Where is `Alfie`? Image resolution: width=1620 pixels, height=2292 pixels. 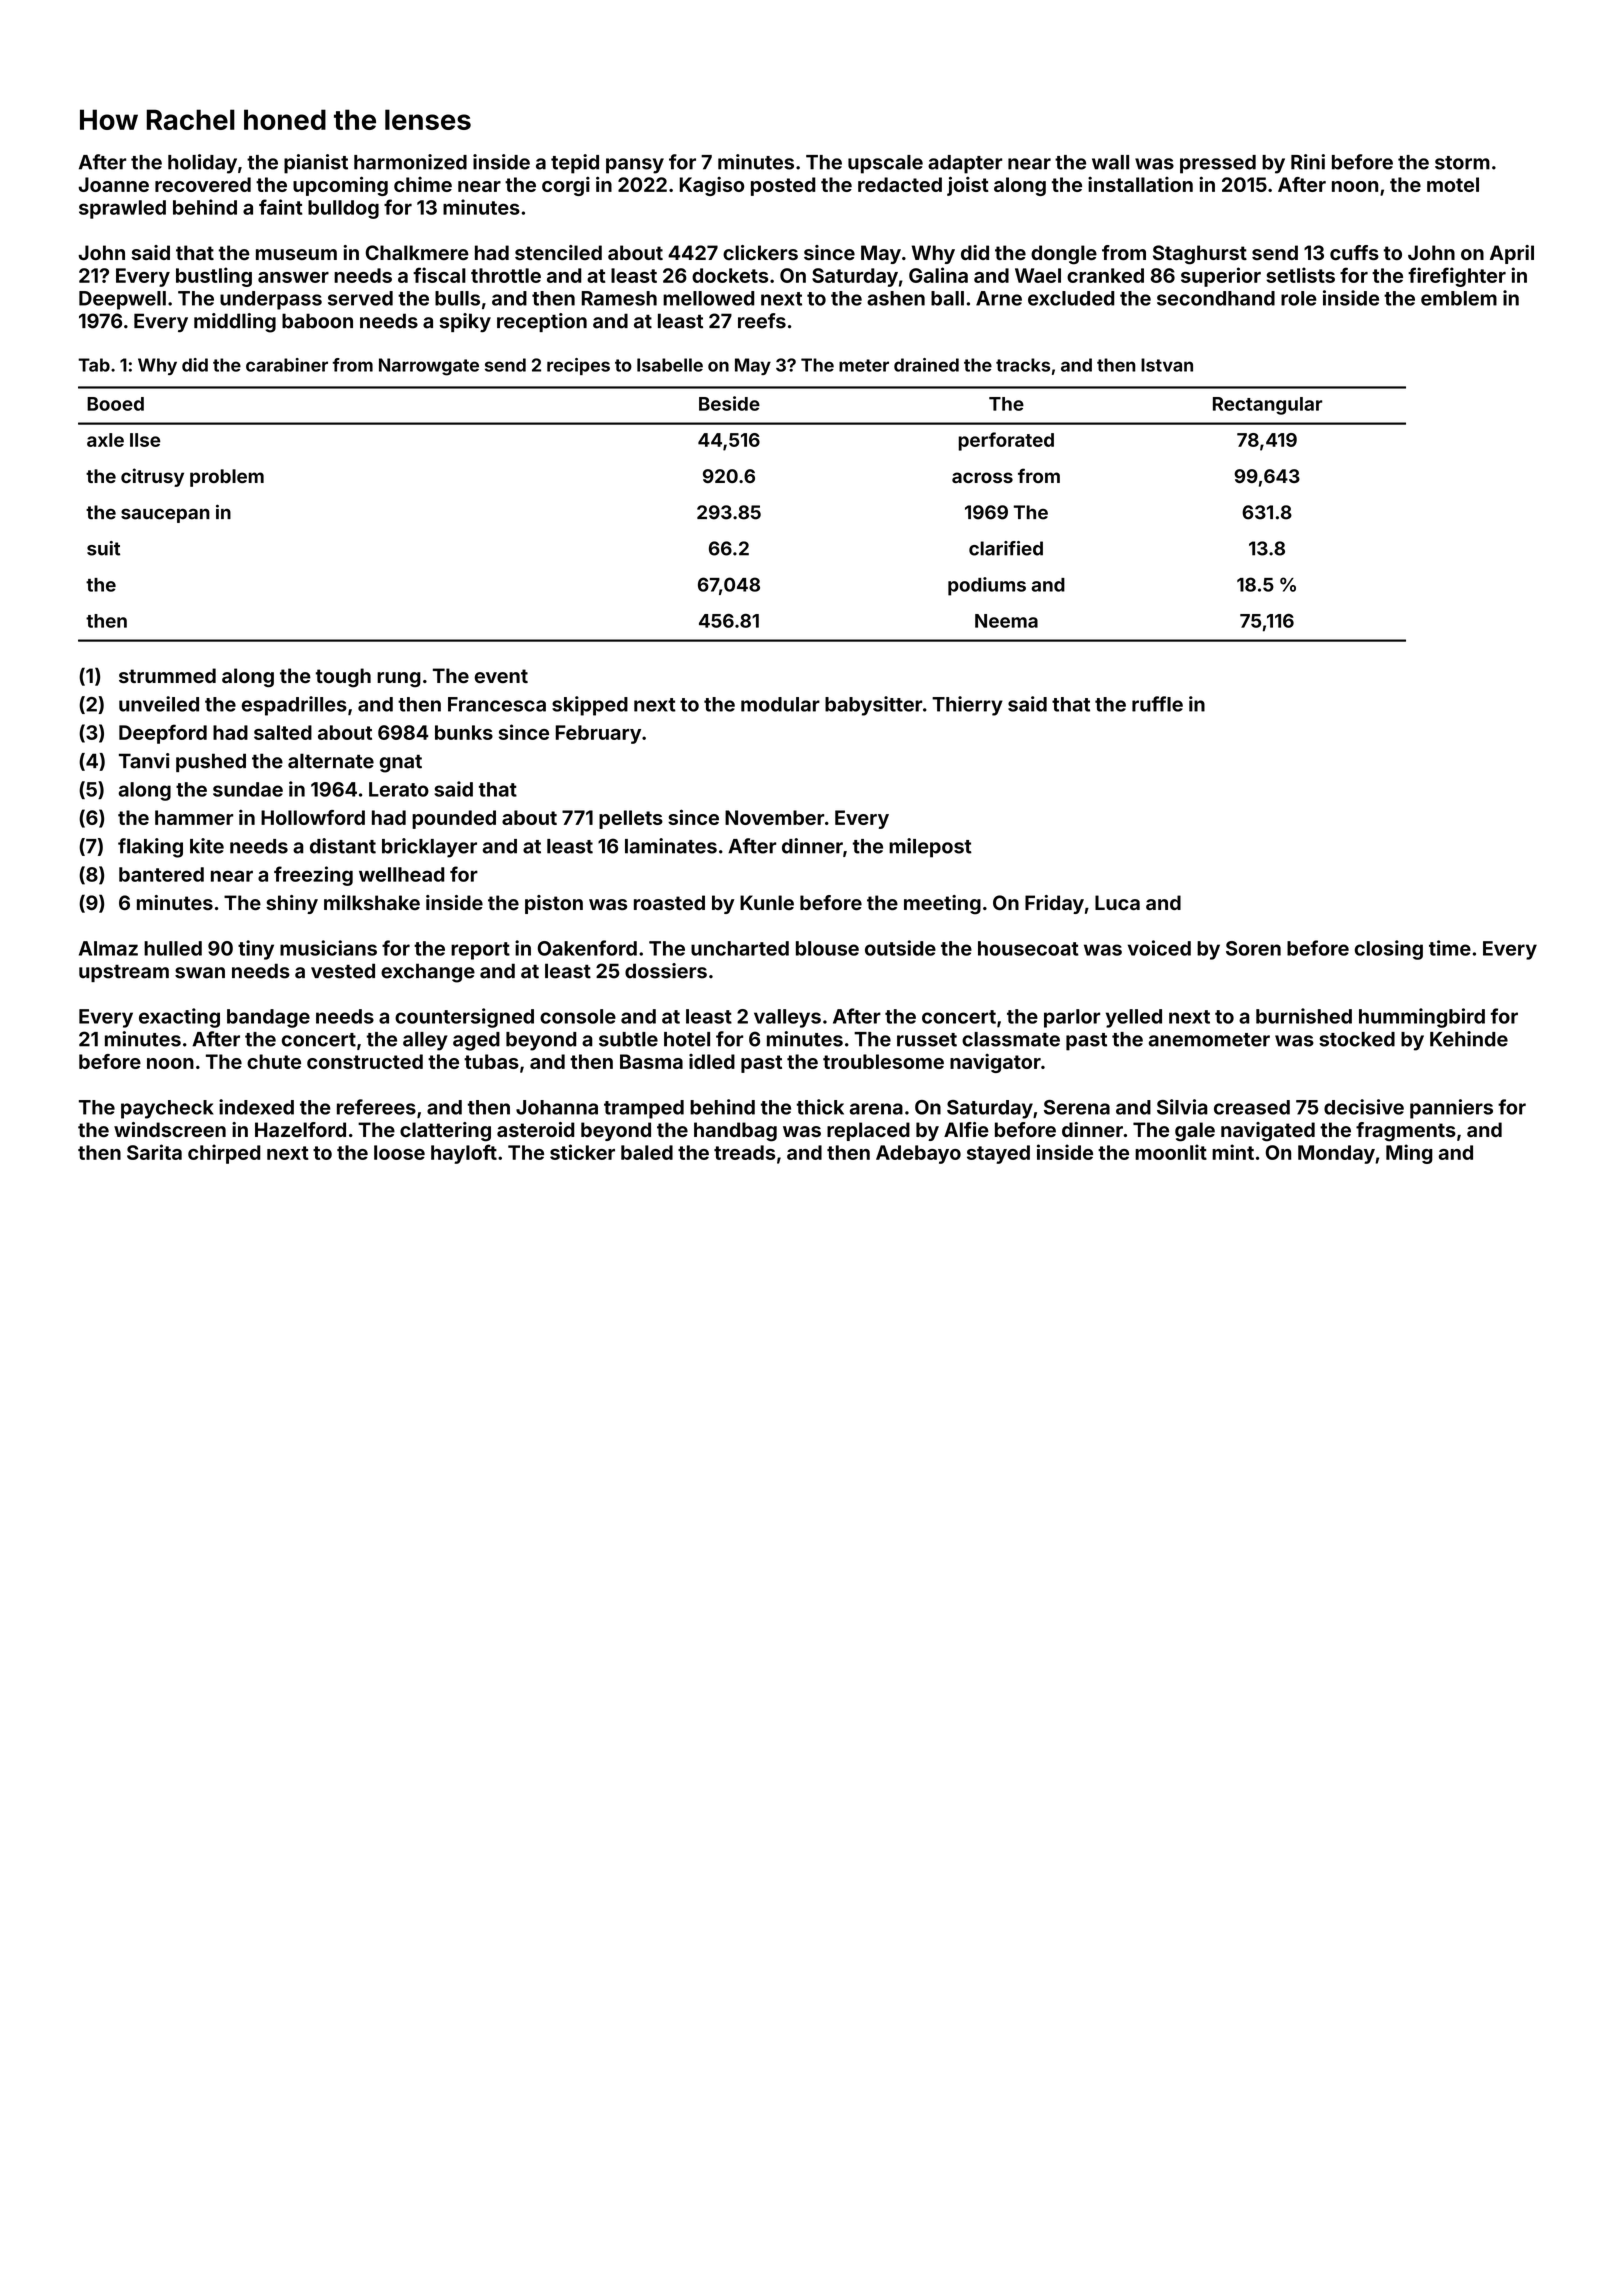
Alfie is located at coordinates (966, 1129).
